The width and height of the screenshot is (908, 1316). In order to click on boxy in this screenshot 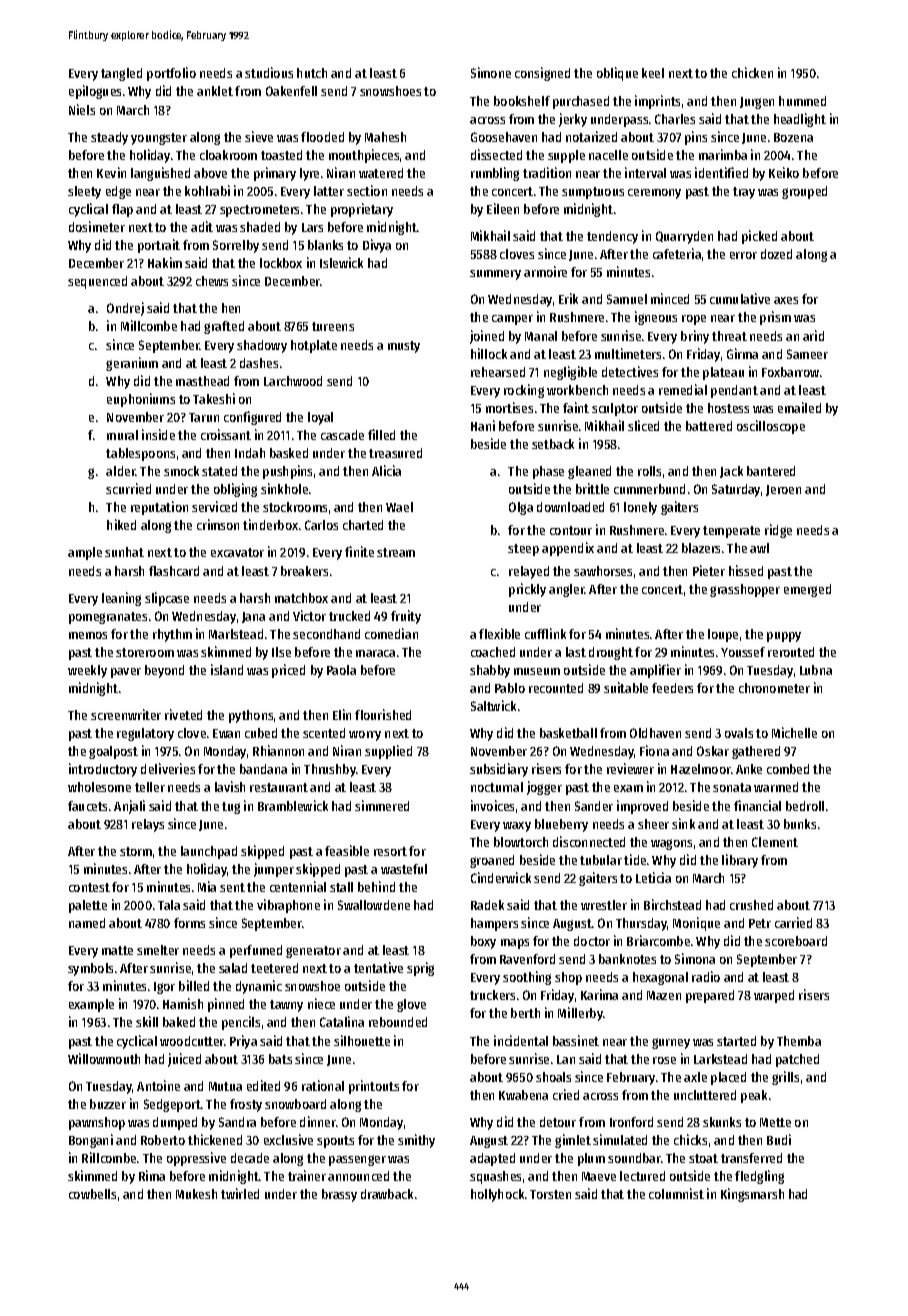, I will do `click(483, 942)`.
